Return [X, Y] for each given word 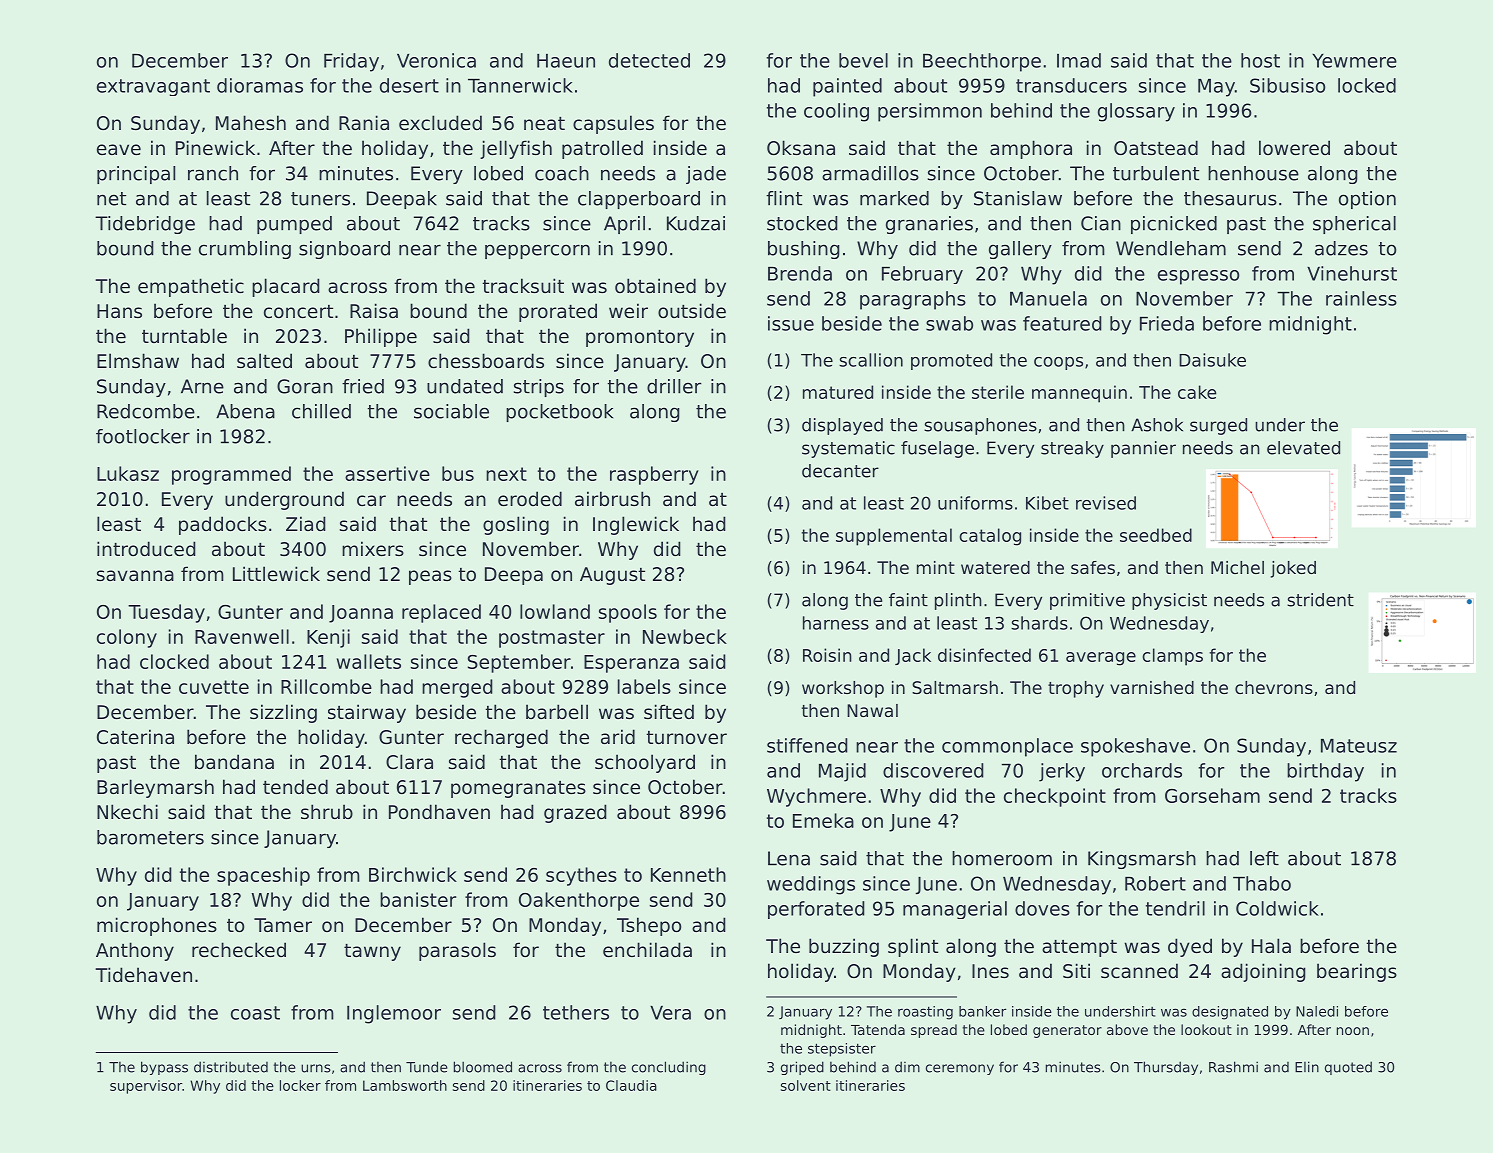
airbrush [612, 498]
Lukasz [128, 473]
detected [649, 60]
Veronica [436, 60]
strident [1320, 600]
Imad [1079, 60]
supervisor [146, 1087]
